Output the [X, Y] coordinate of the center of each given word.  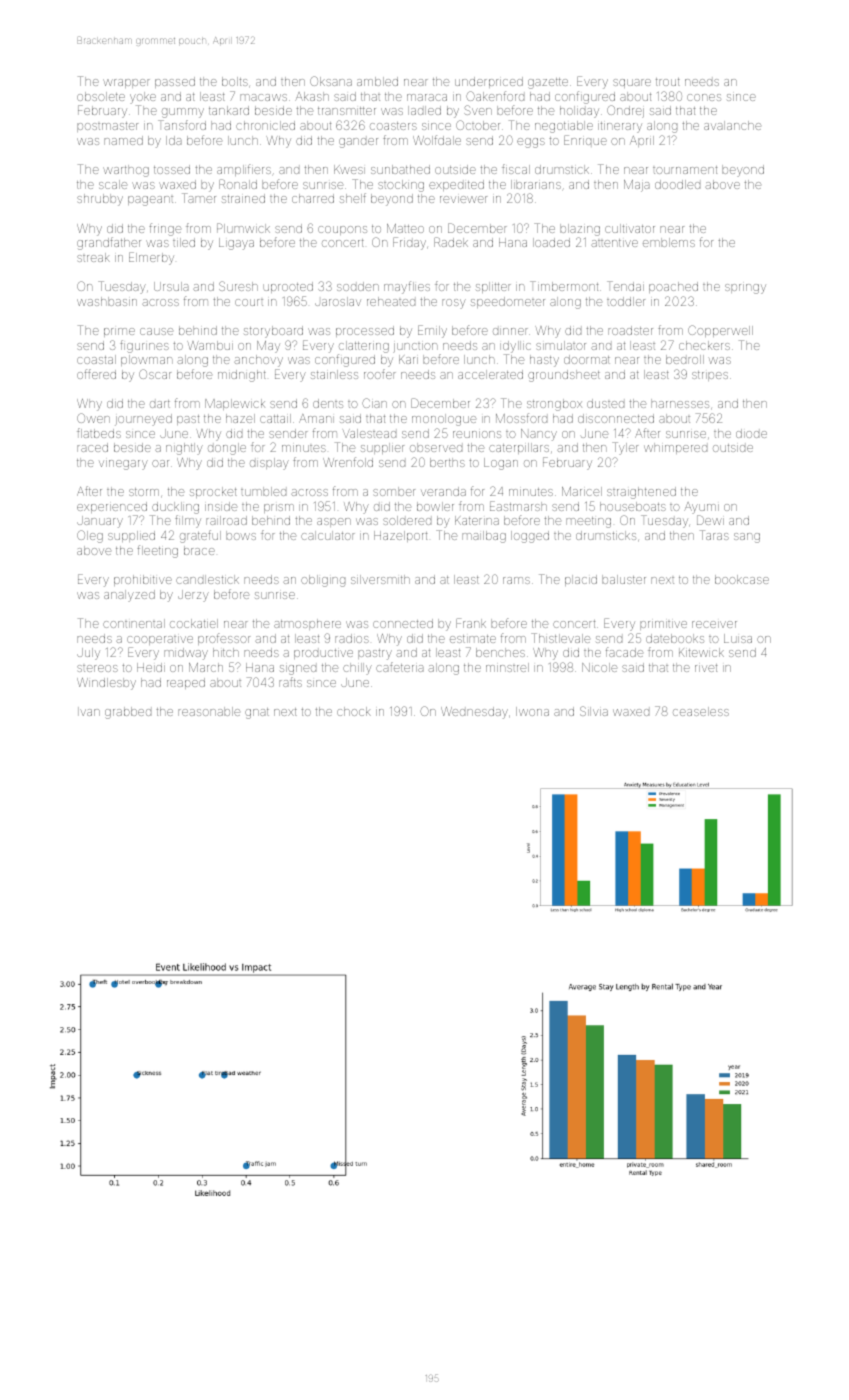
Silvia [594, 711]
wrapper [126, 83]
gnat [257, 713]
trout [668, 82]
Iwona [532, 711]
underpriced [489, 82]
